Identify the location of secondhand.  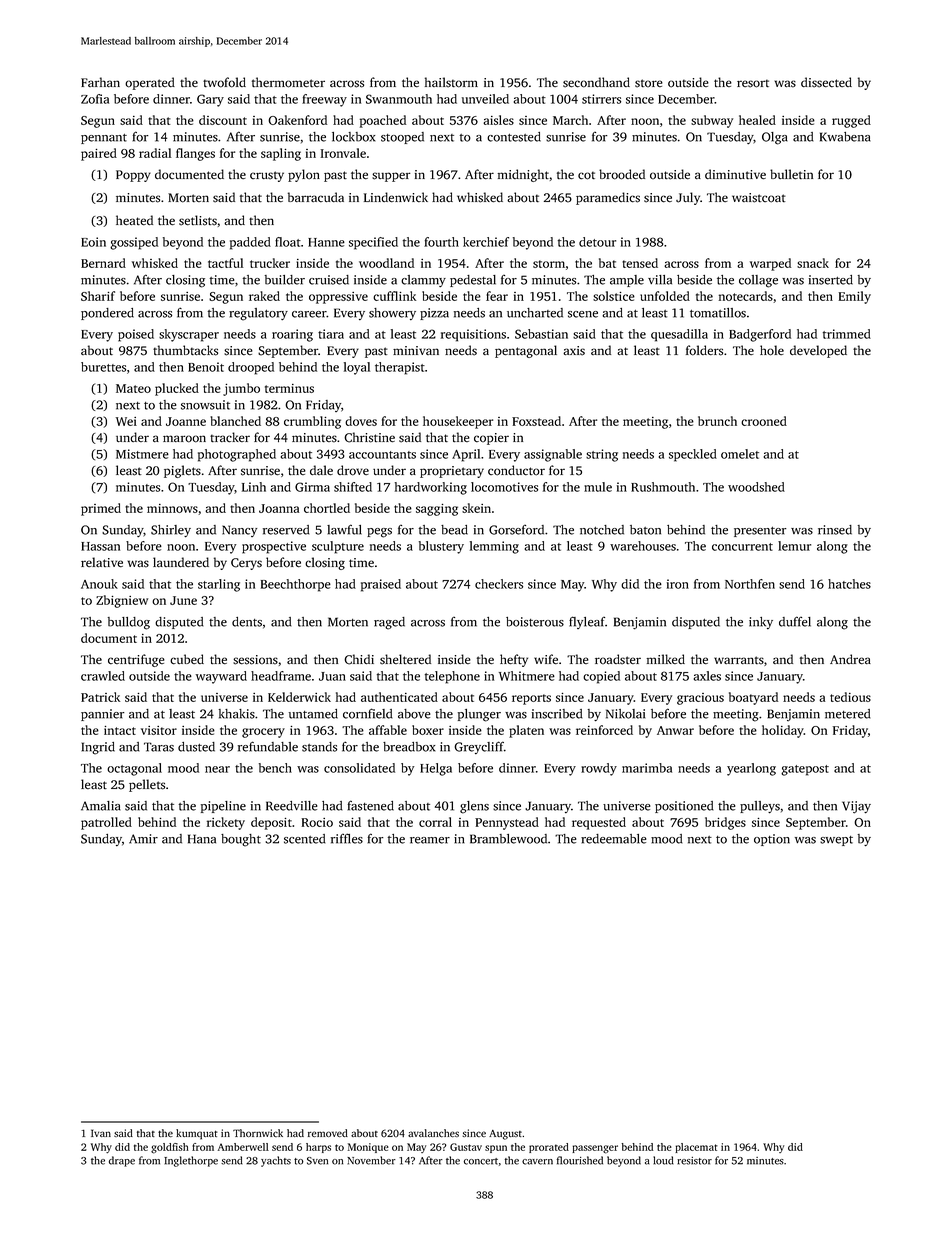
(596, 82).
